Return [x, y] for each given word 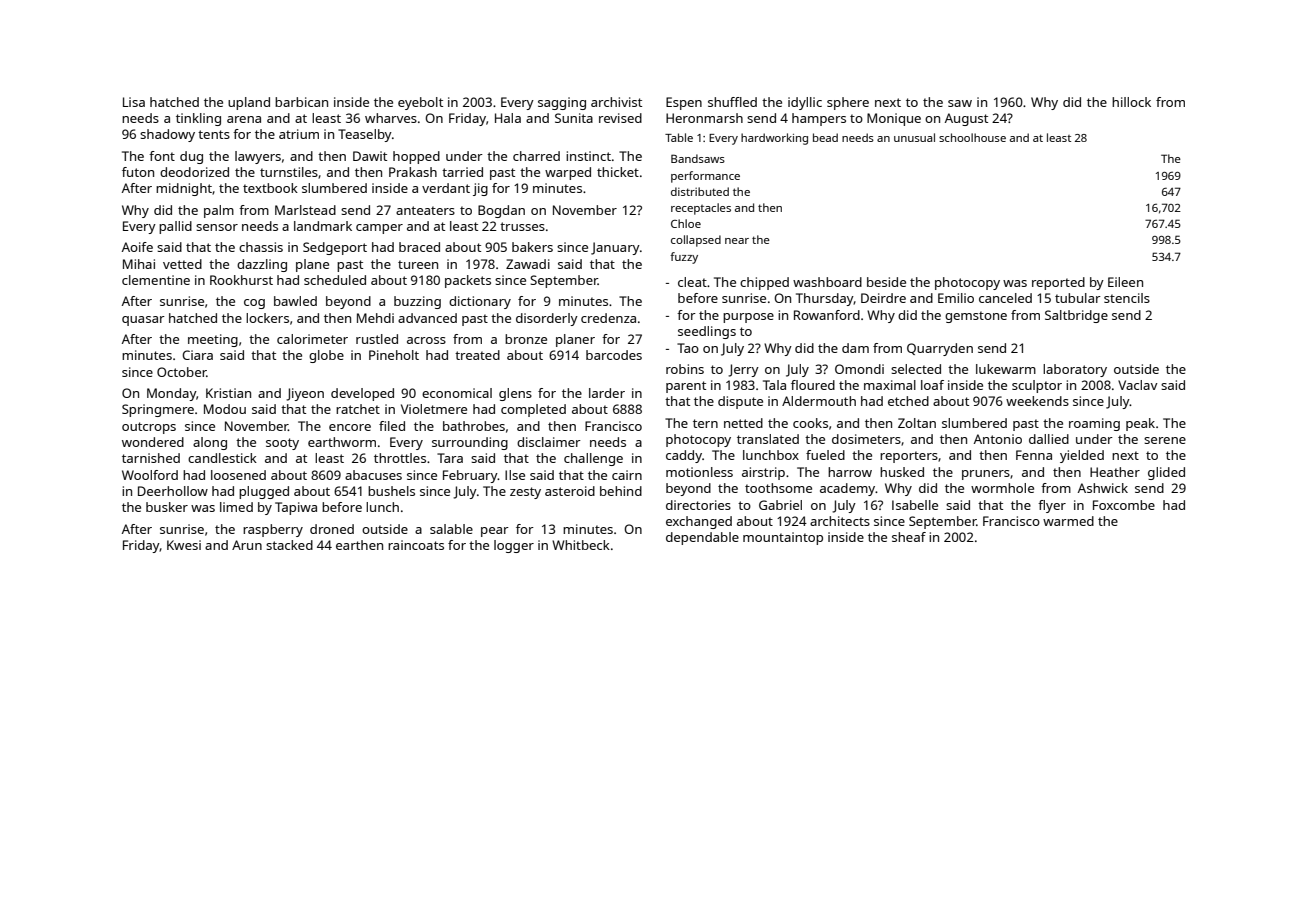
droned [332, 529]
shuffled [732, 102]
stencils [1127, 298]
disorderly [547, 319]
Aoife [137, 247]
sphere [848, 103]
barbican [301, 102]
